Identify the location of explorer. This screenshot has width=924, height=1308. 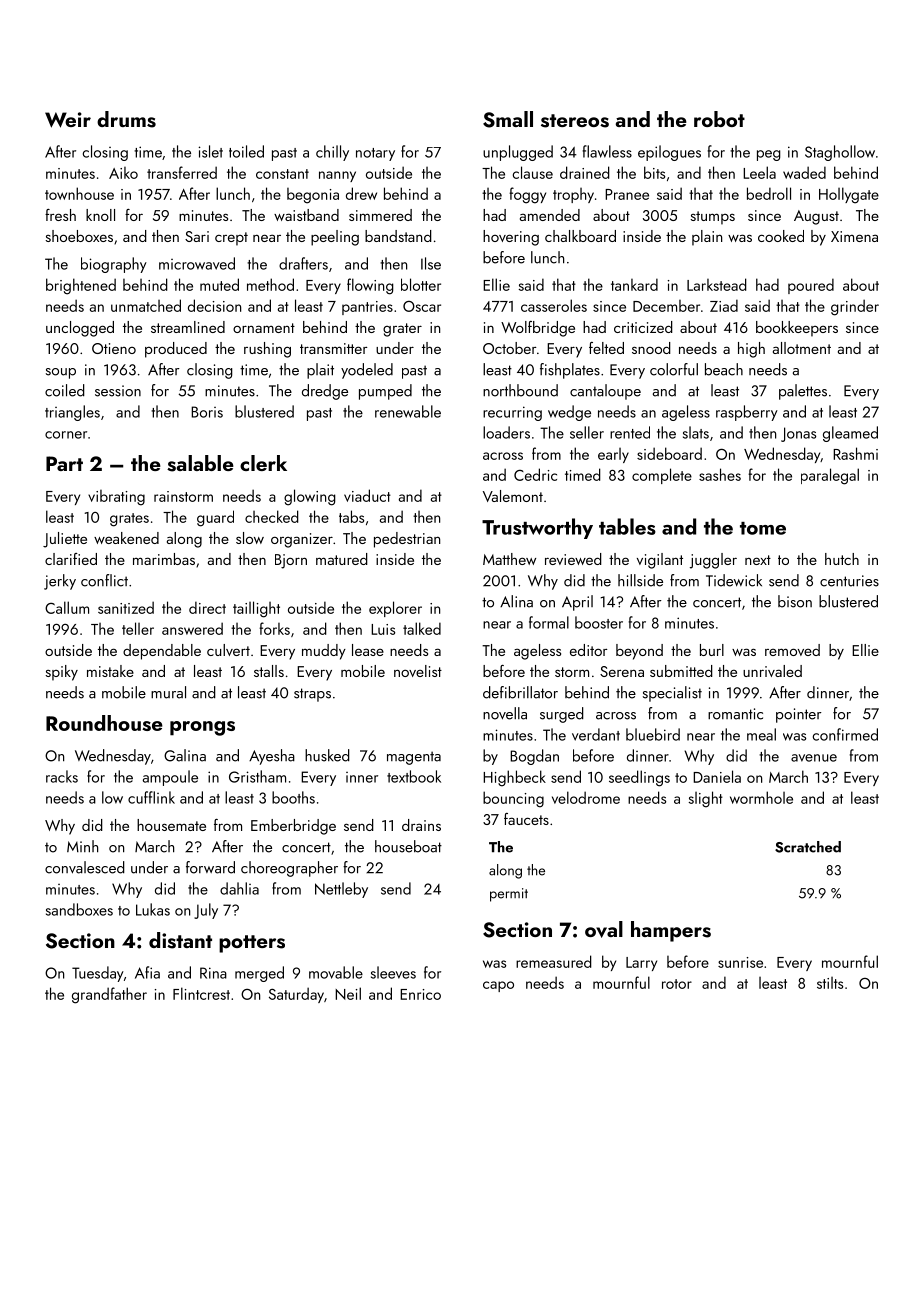
(395, 609).
